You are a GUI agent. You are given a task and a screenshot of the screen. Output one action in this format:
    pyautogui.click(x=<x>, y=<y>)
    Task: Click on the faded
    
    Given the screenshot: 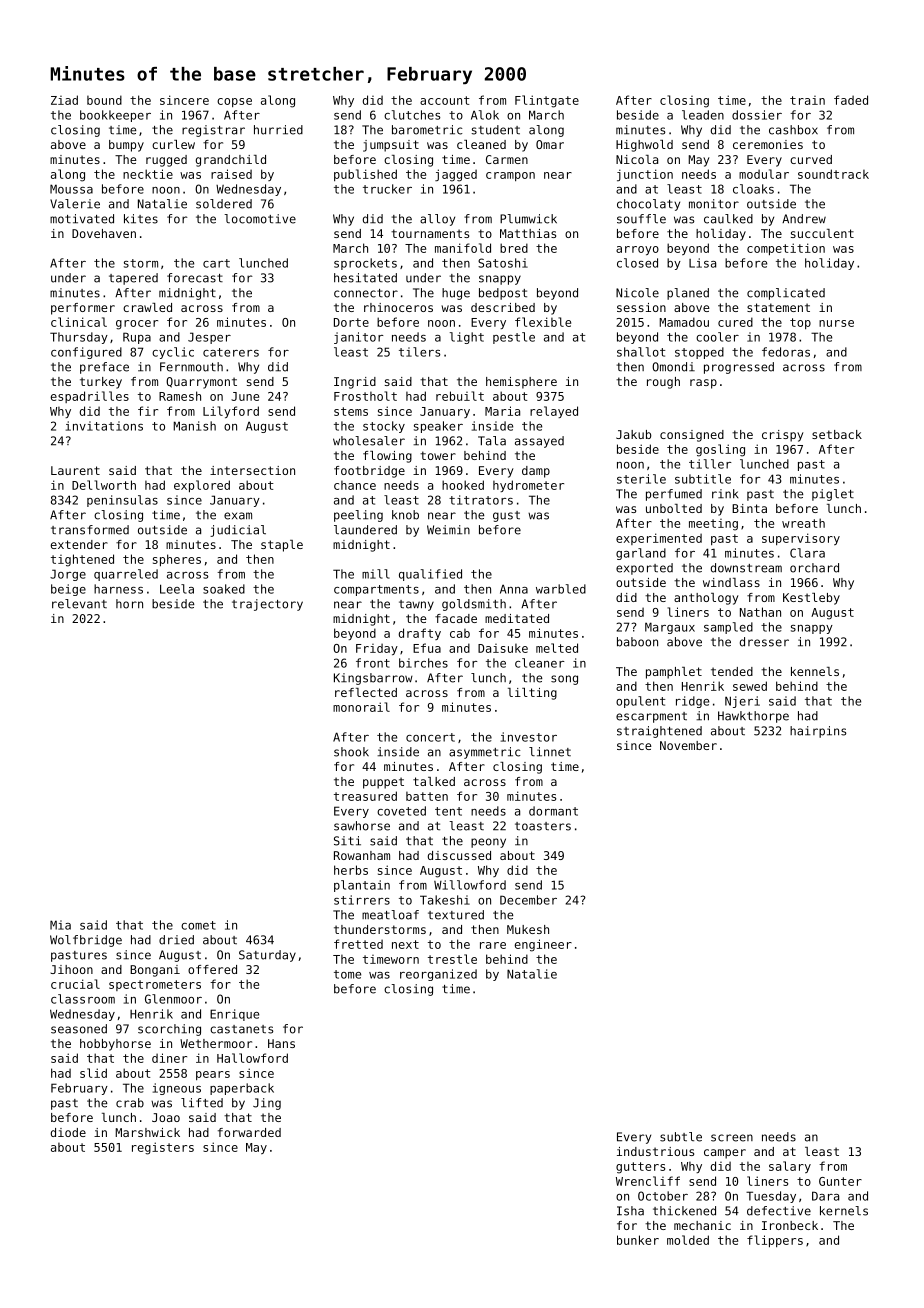 What is the action you would take?
    pyautogui.click(x=851, y=100)
